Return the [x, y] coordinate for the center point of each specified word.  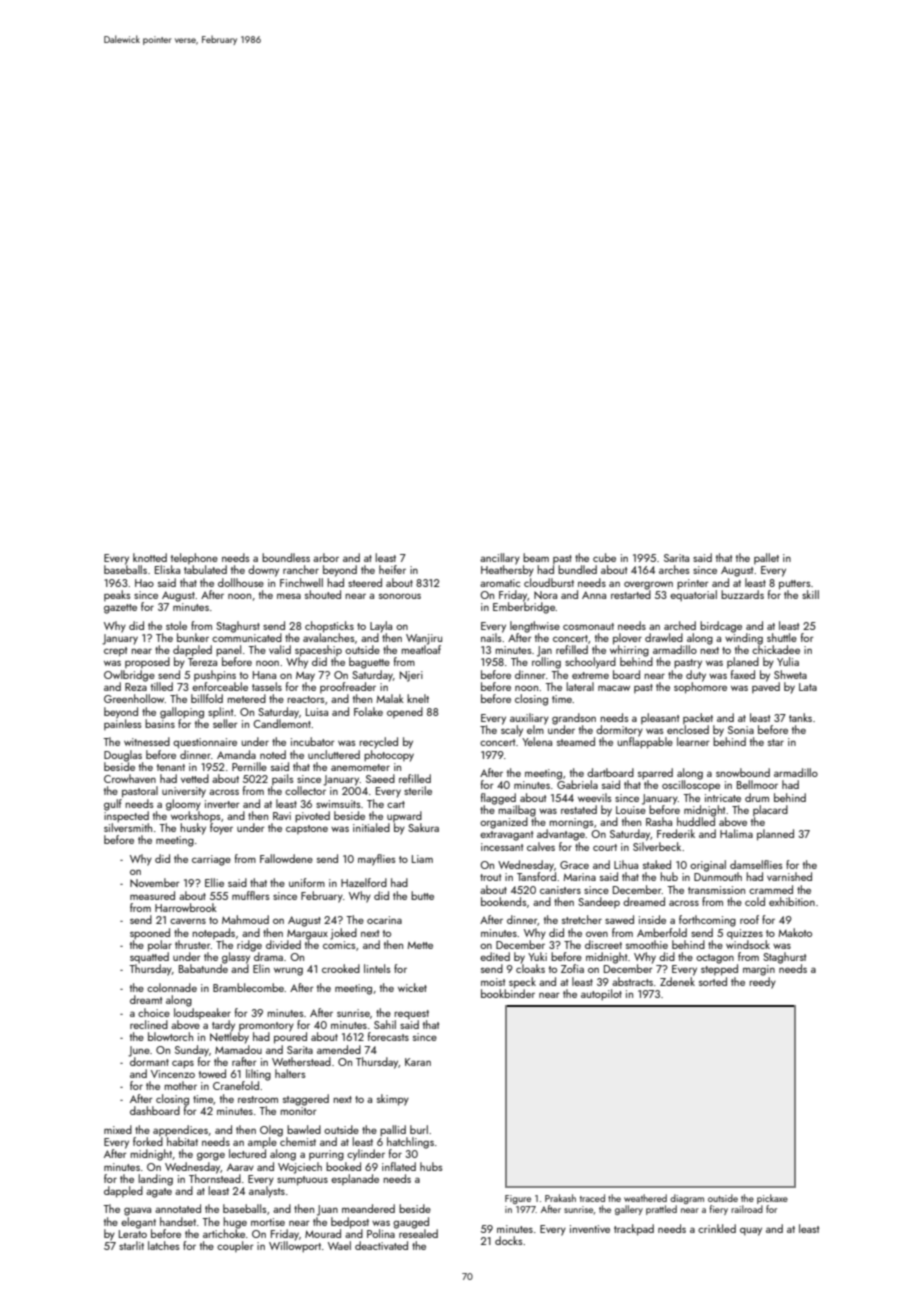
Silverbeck [657, 846]
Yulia [788, 661]
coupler [235, 1246]
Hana [264, 675]
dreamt [146, 999]
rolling [546, 663]
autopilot [601, 995]
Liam [422, 859]
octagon [715, 959]
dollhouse [241, 582]
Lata [808, 687]
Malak [390, 698]
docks [509, 1240]
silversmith [128, 827]
